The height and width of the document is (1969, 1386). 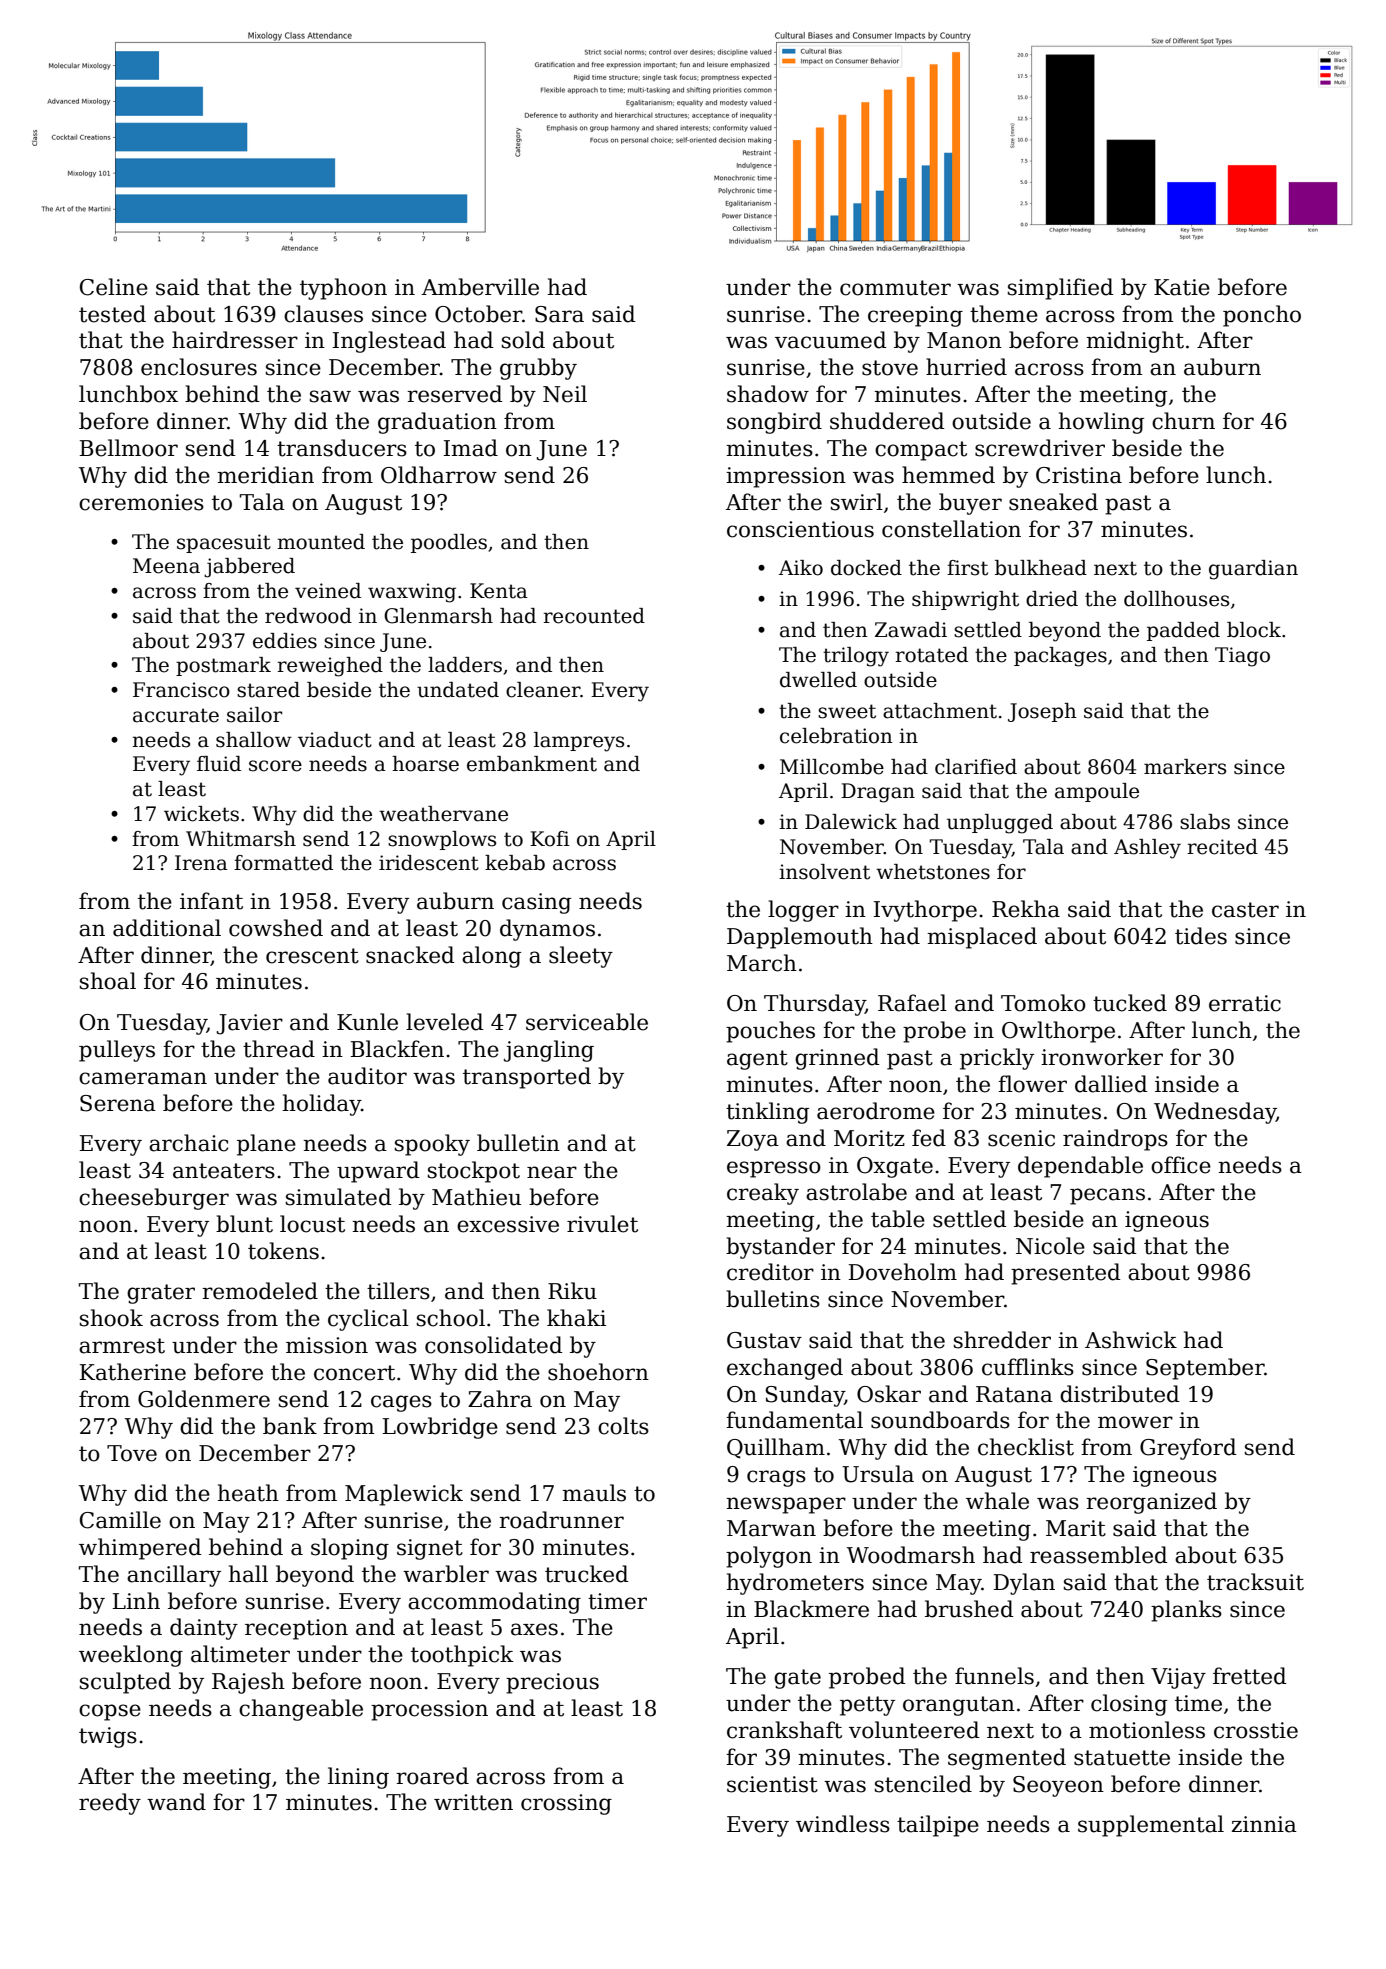 What do you see at coordinates (982, 938) in the document?
I see `misplaced` at bounding box center [982, 938].
